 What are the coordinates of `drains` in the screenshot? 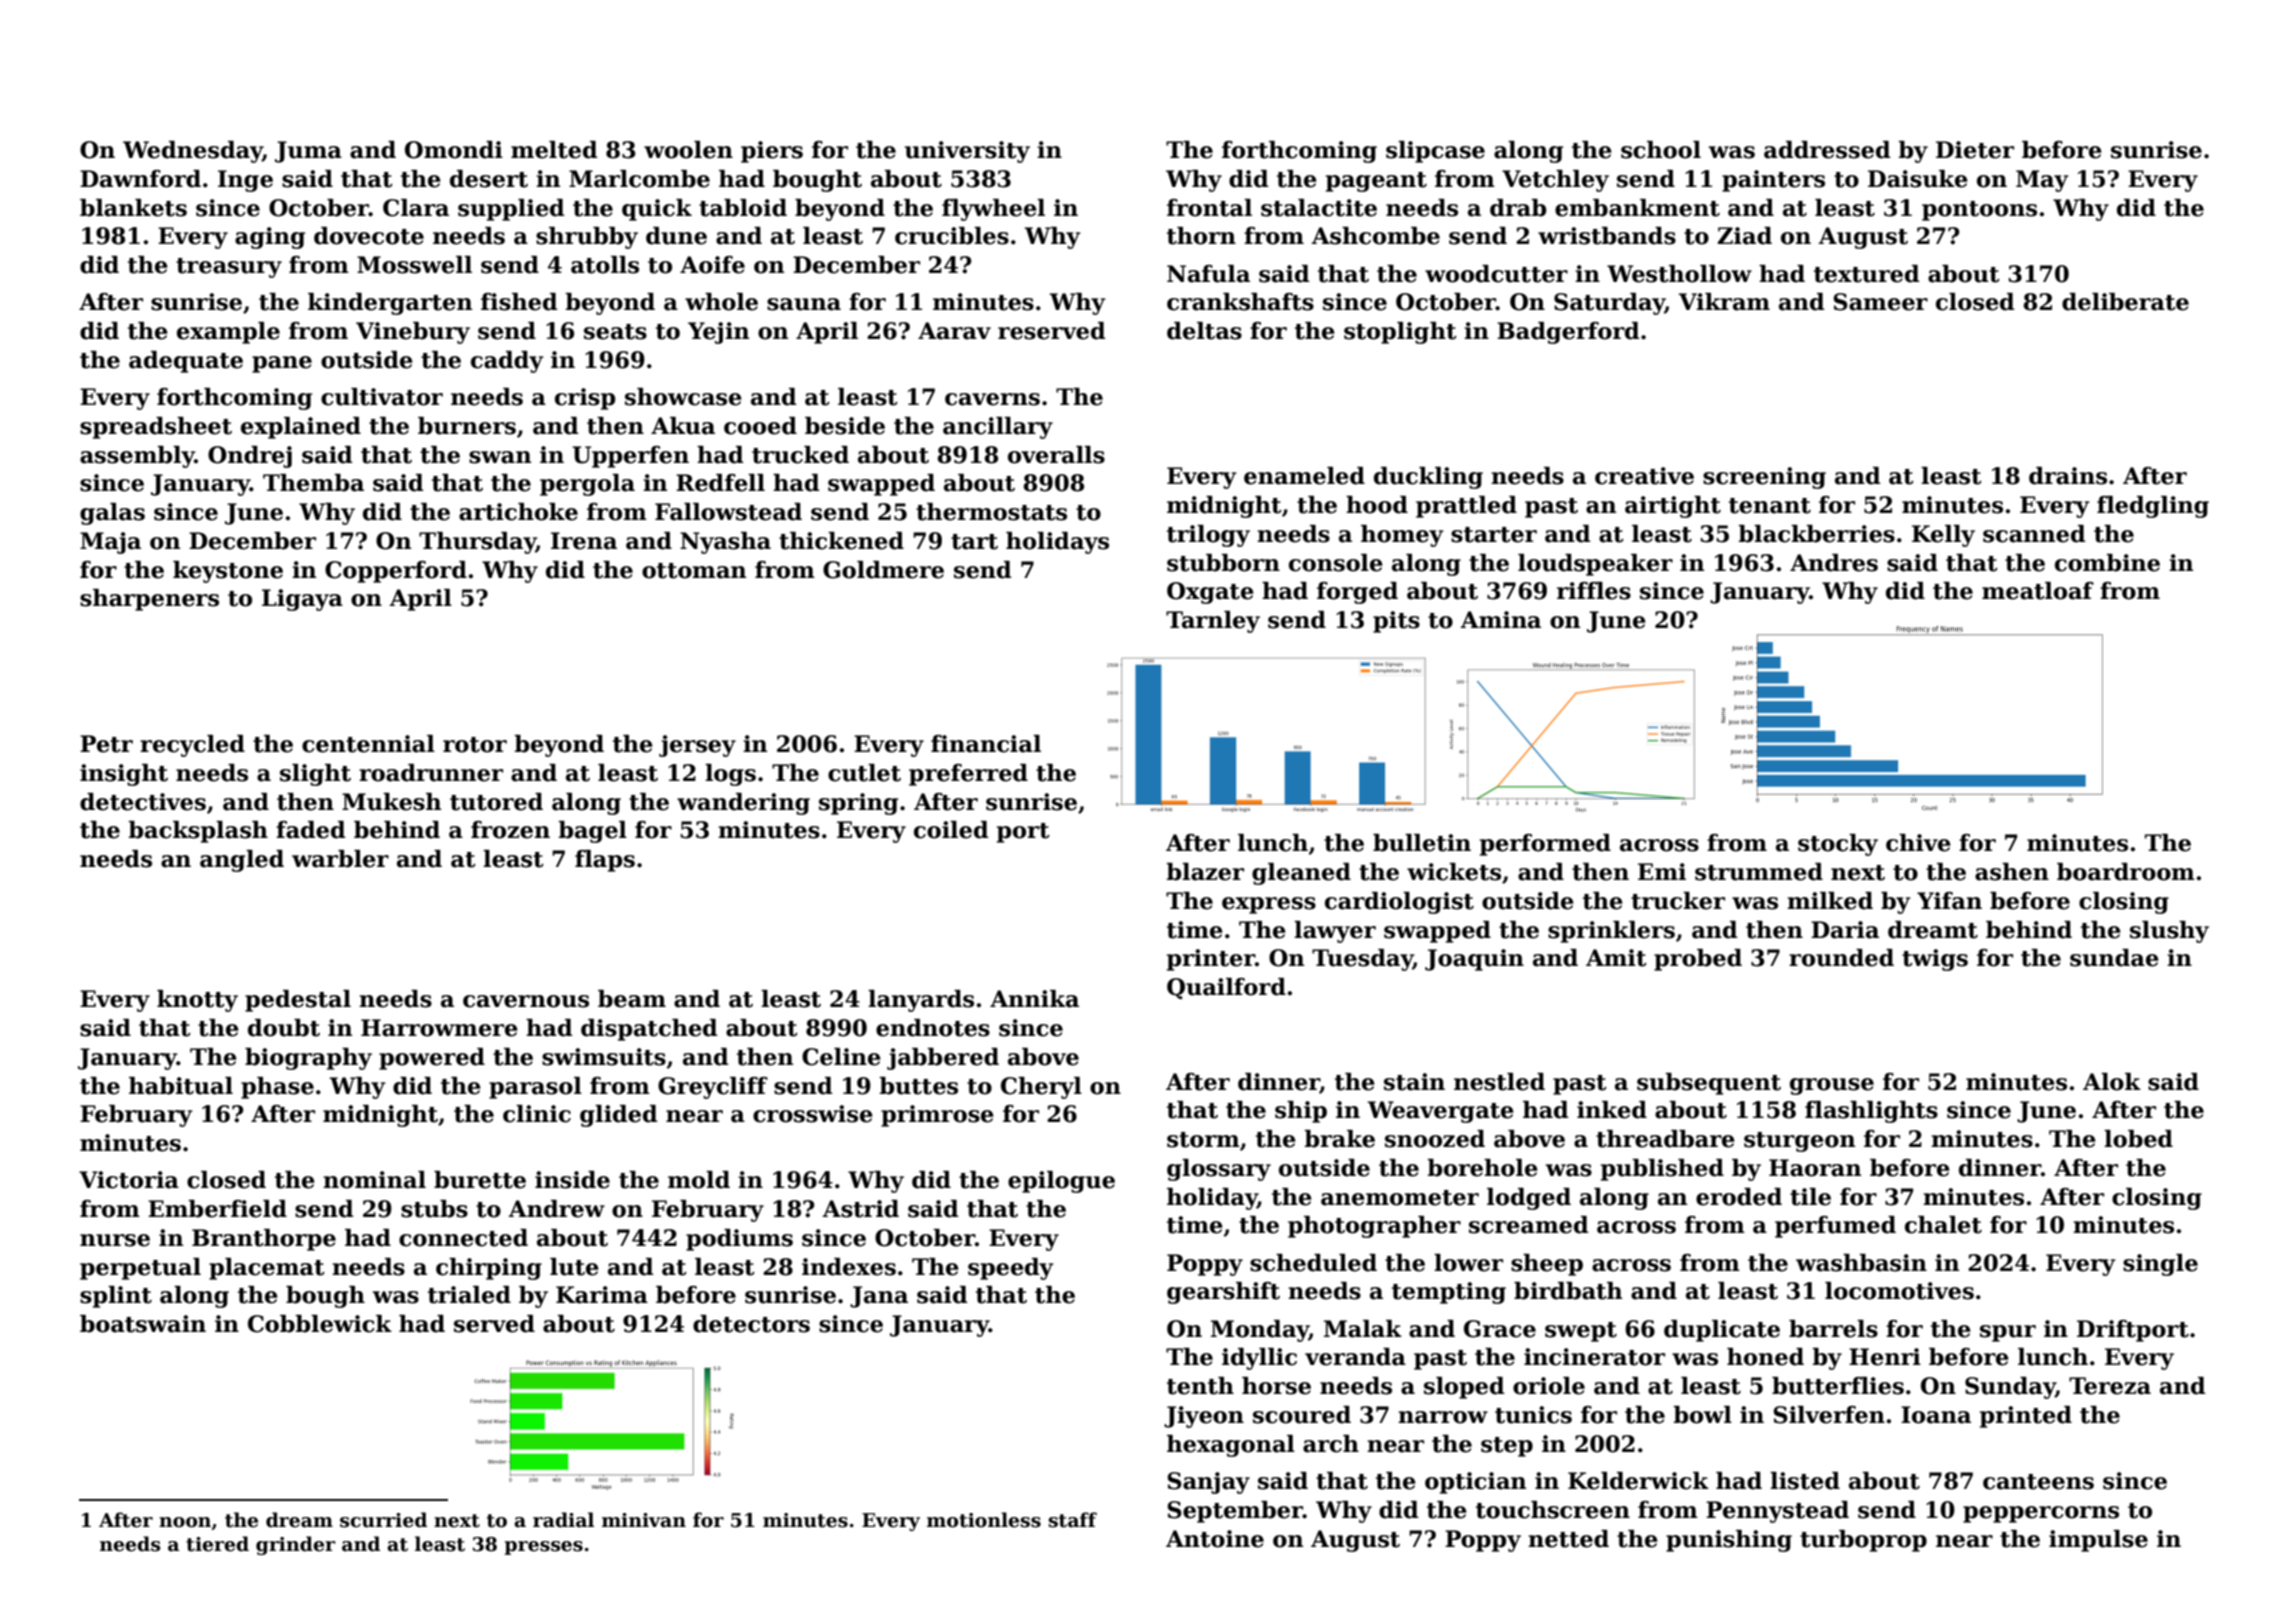 It's located at (2068, 476).
